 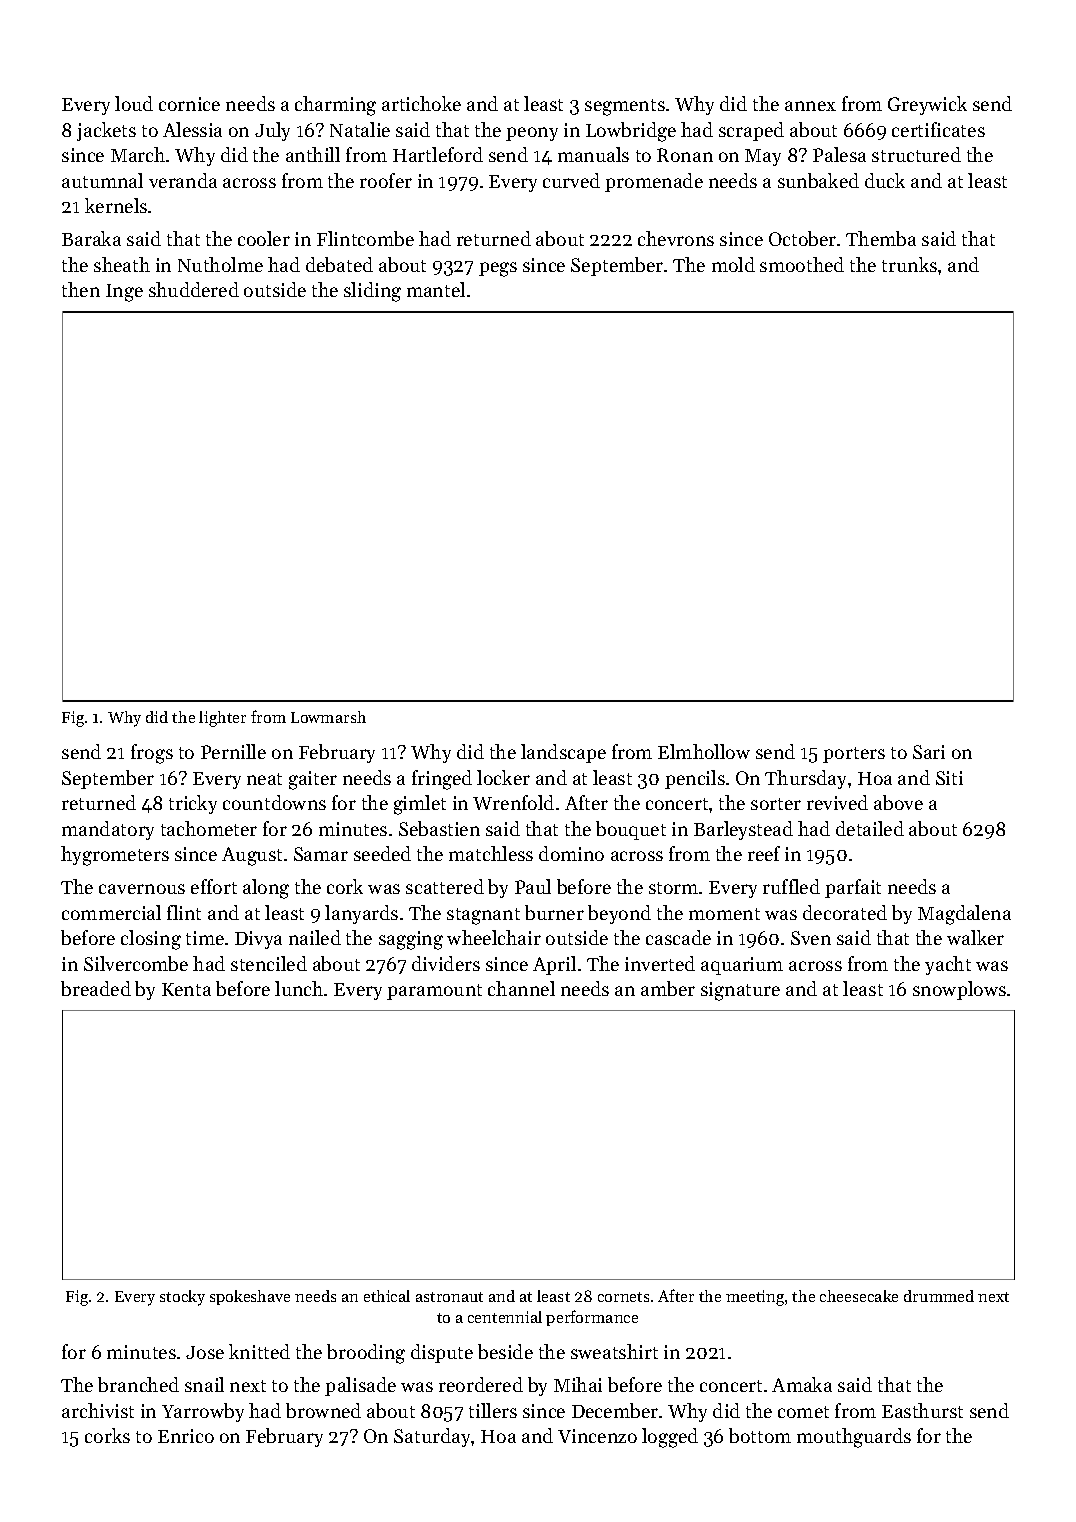 What do you see at coordinates (335, 106) in the page?
I see `charming` at bounding box center [335, 106].
